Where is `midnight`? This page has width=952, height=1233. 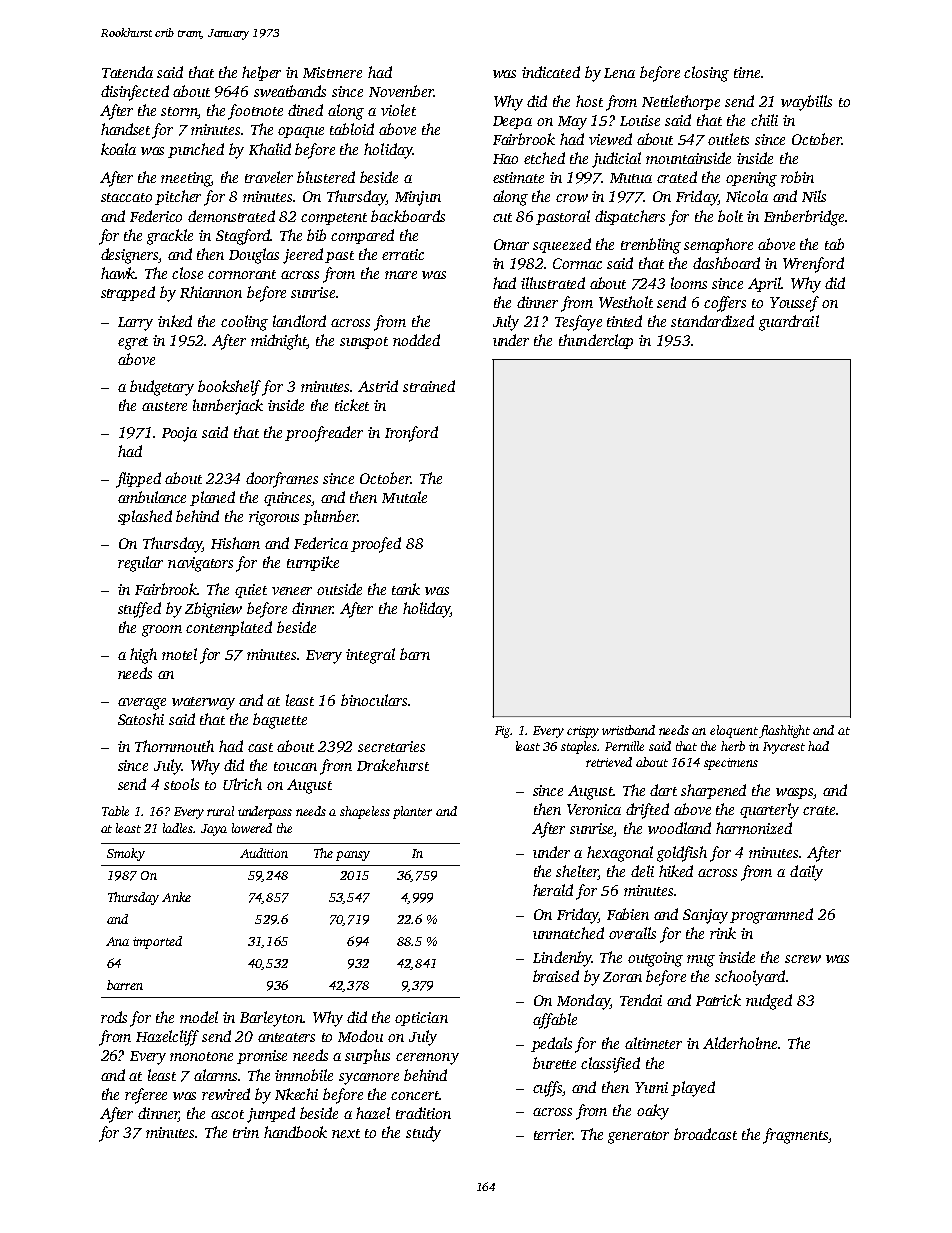
midnight is located at coordinates (279, 342).
